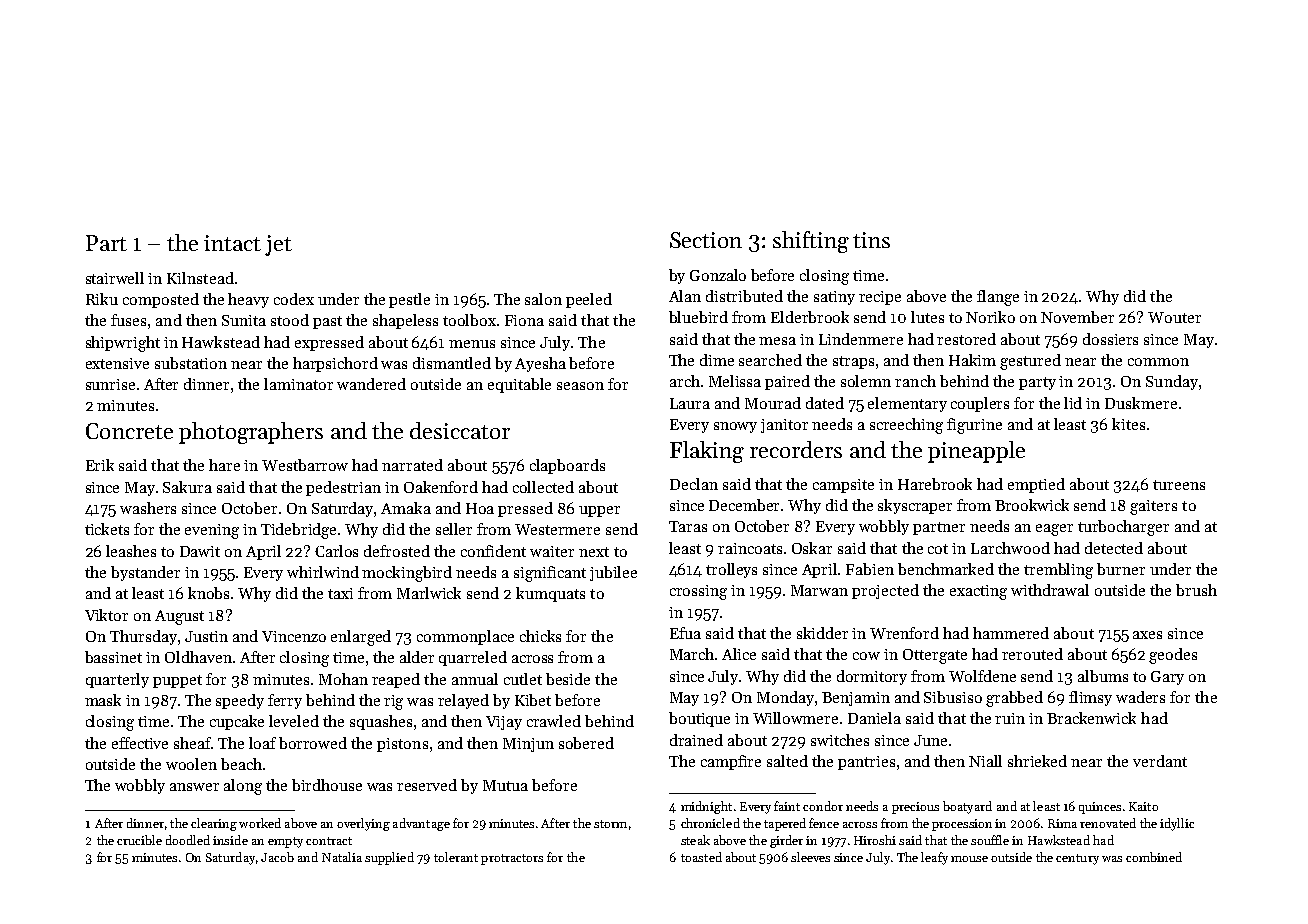  Describe the element at coordinates (260, 823) in the document. I see `worked` at that location.
